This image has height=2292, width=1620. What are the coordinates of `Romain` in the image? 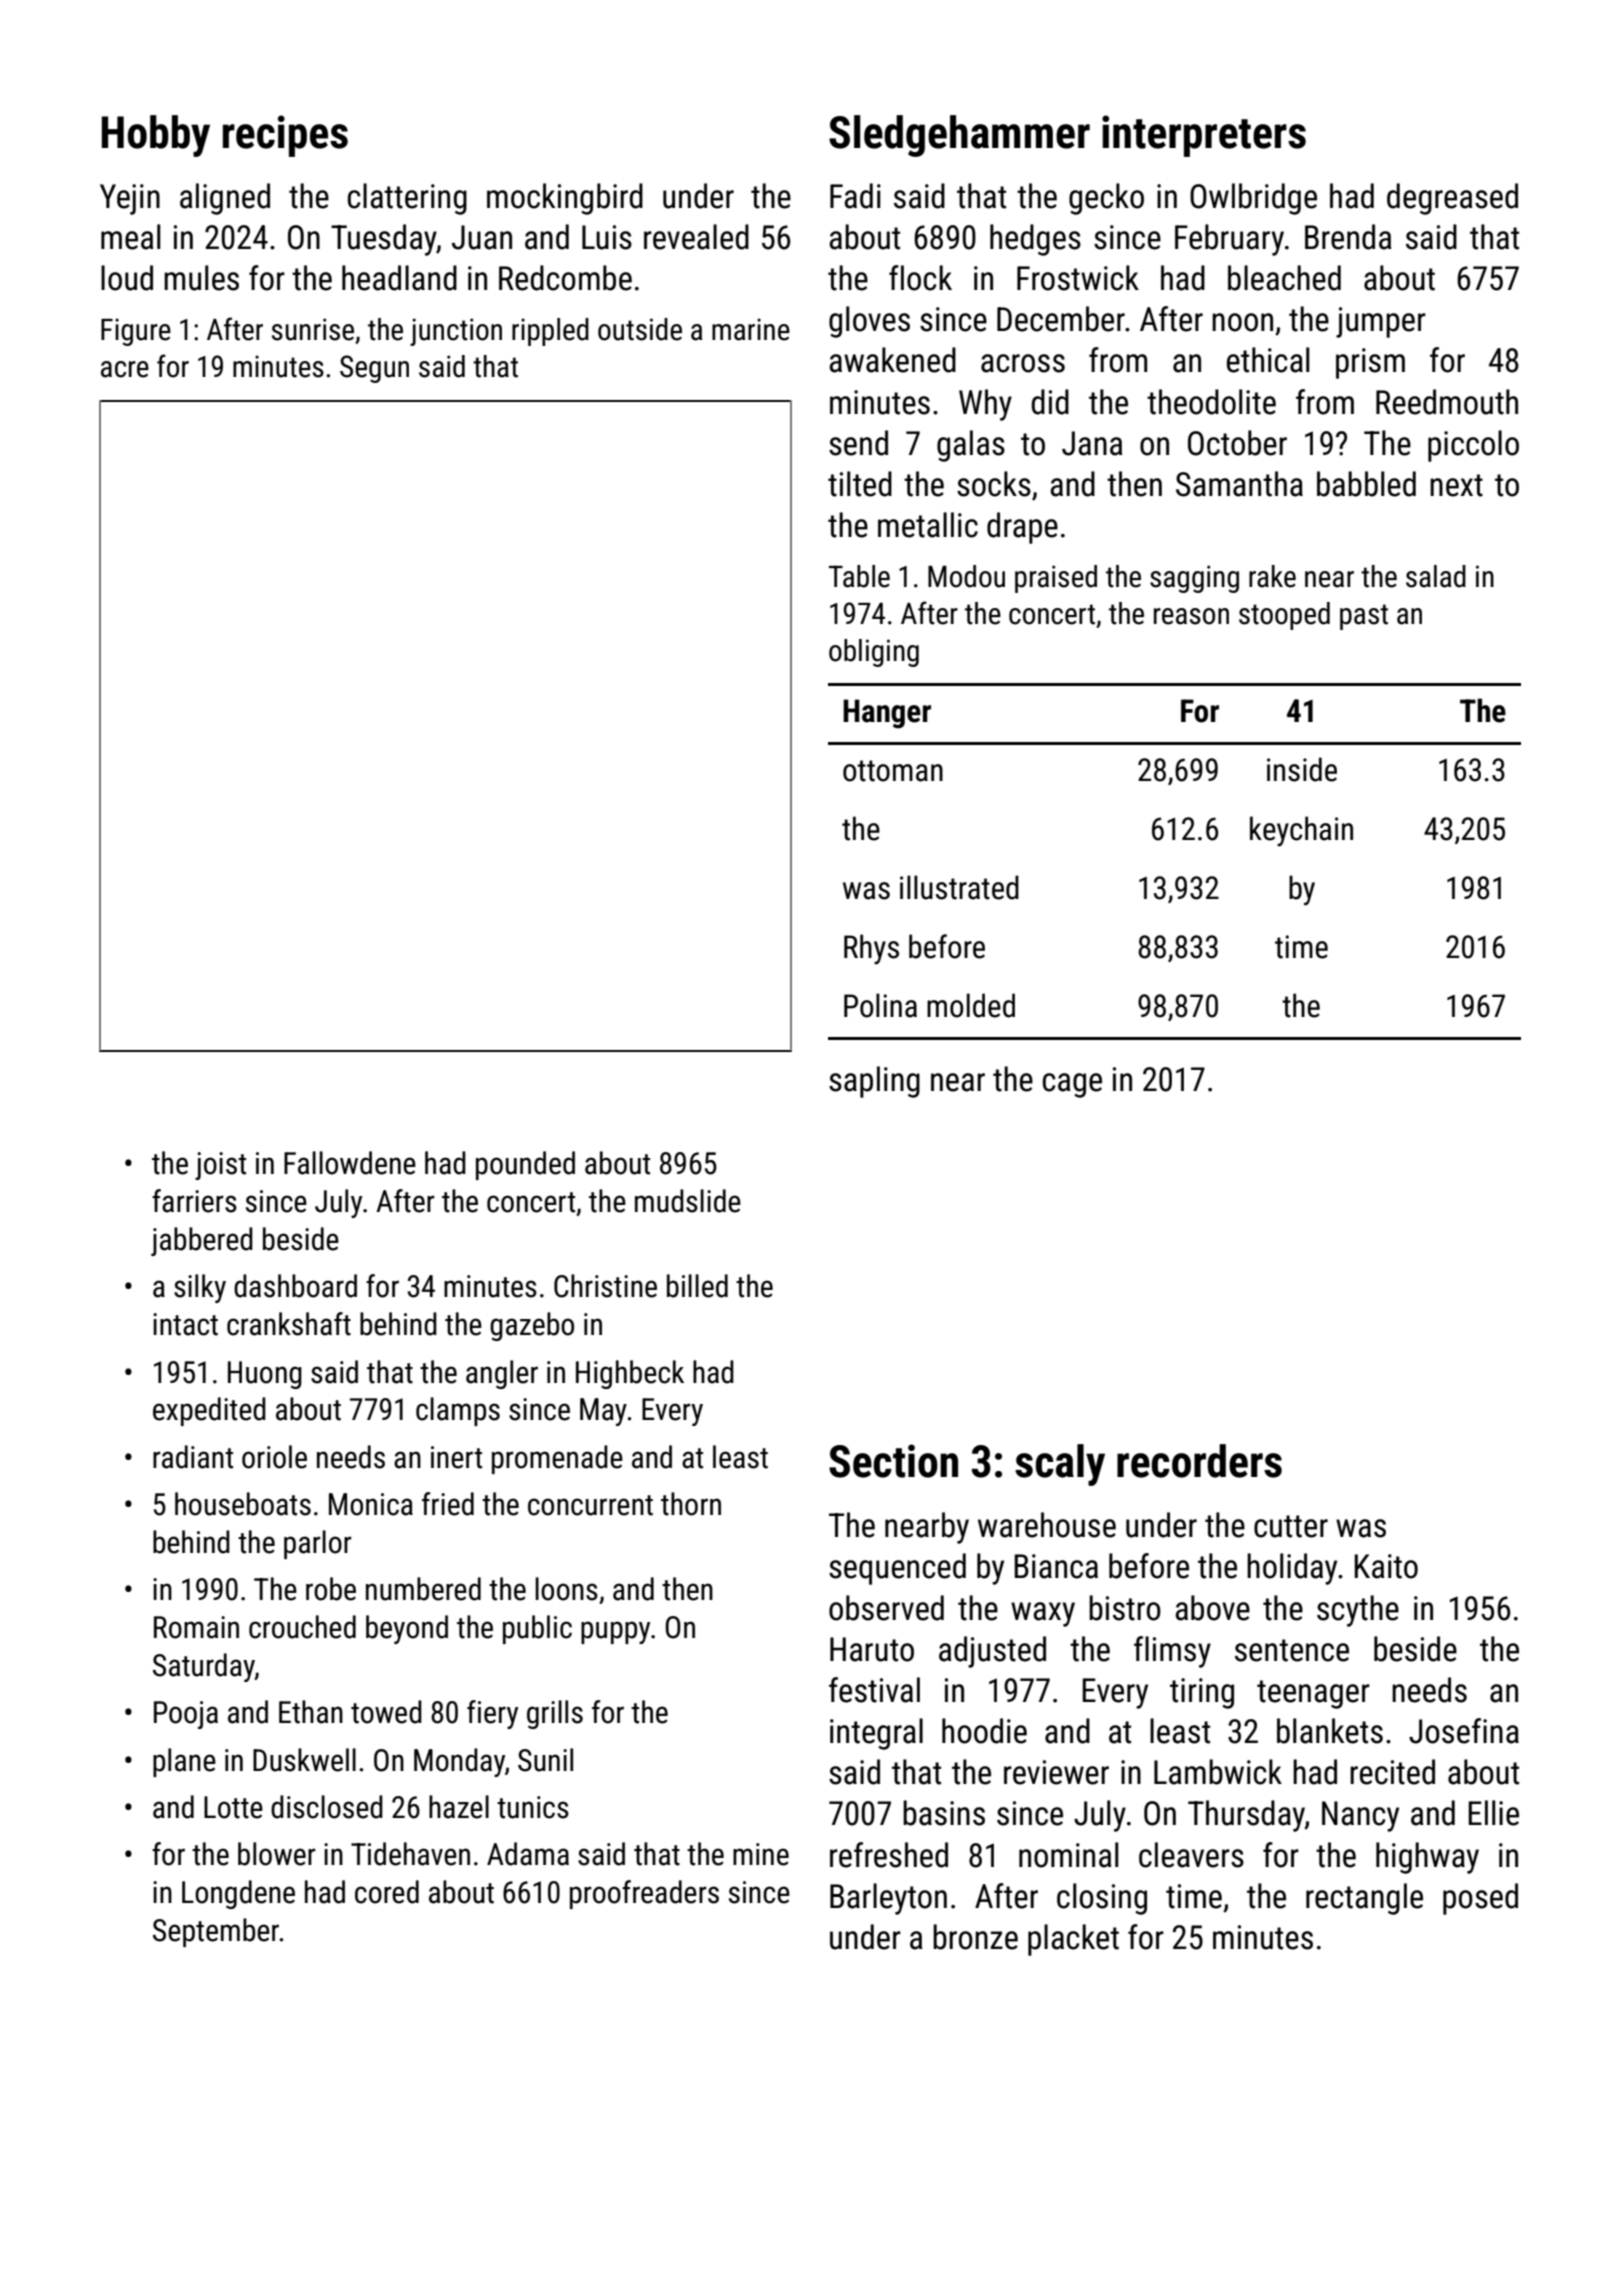 It's located at (196, 1627).
